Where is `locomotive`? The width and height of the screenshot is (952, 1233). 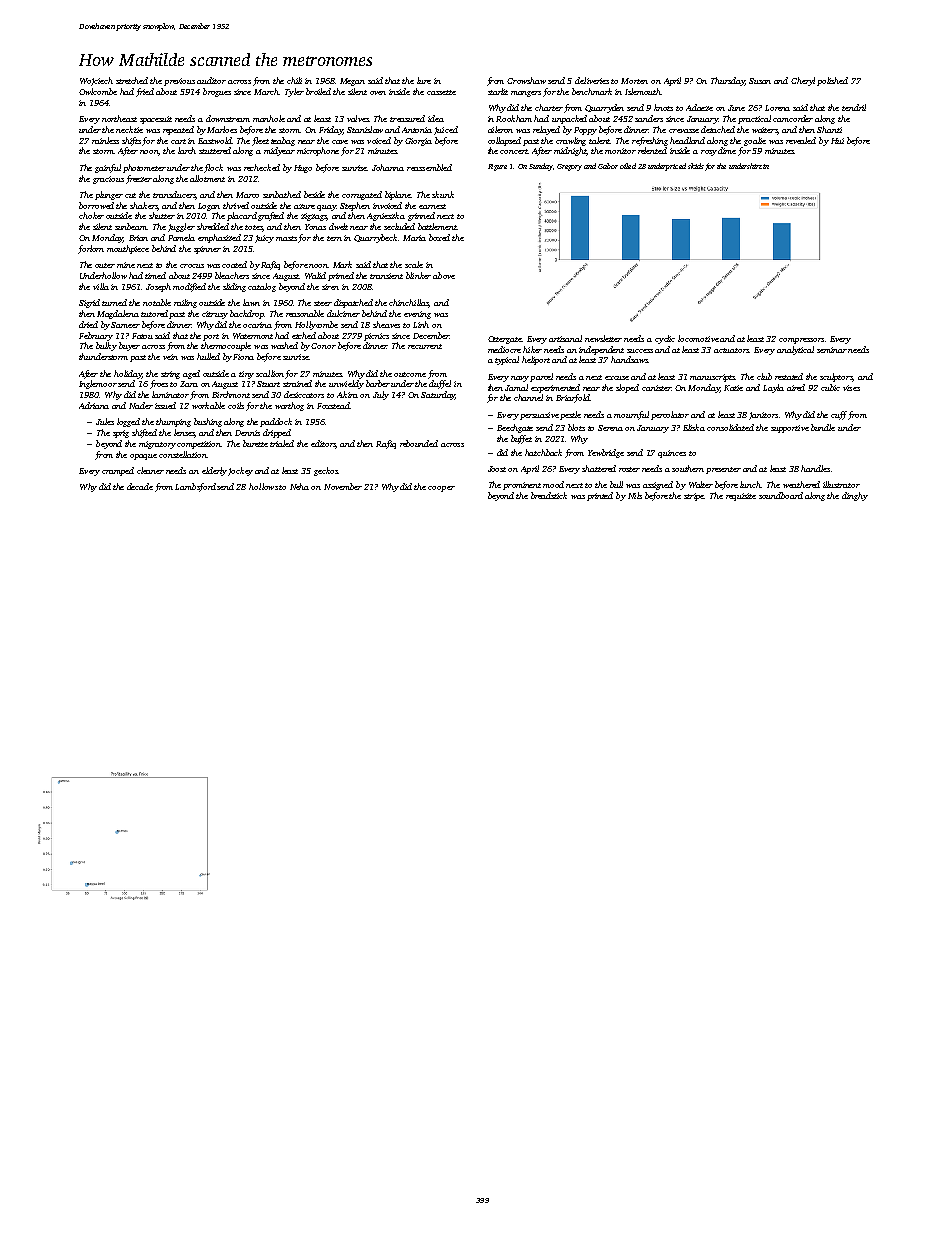
locomotive is located at coordinates (698, 338).
